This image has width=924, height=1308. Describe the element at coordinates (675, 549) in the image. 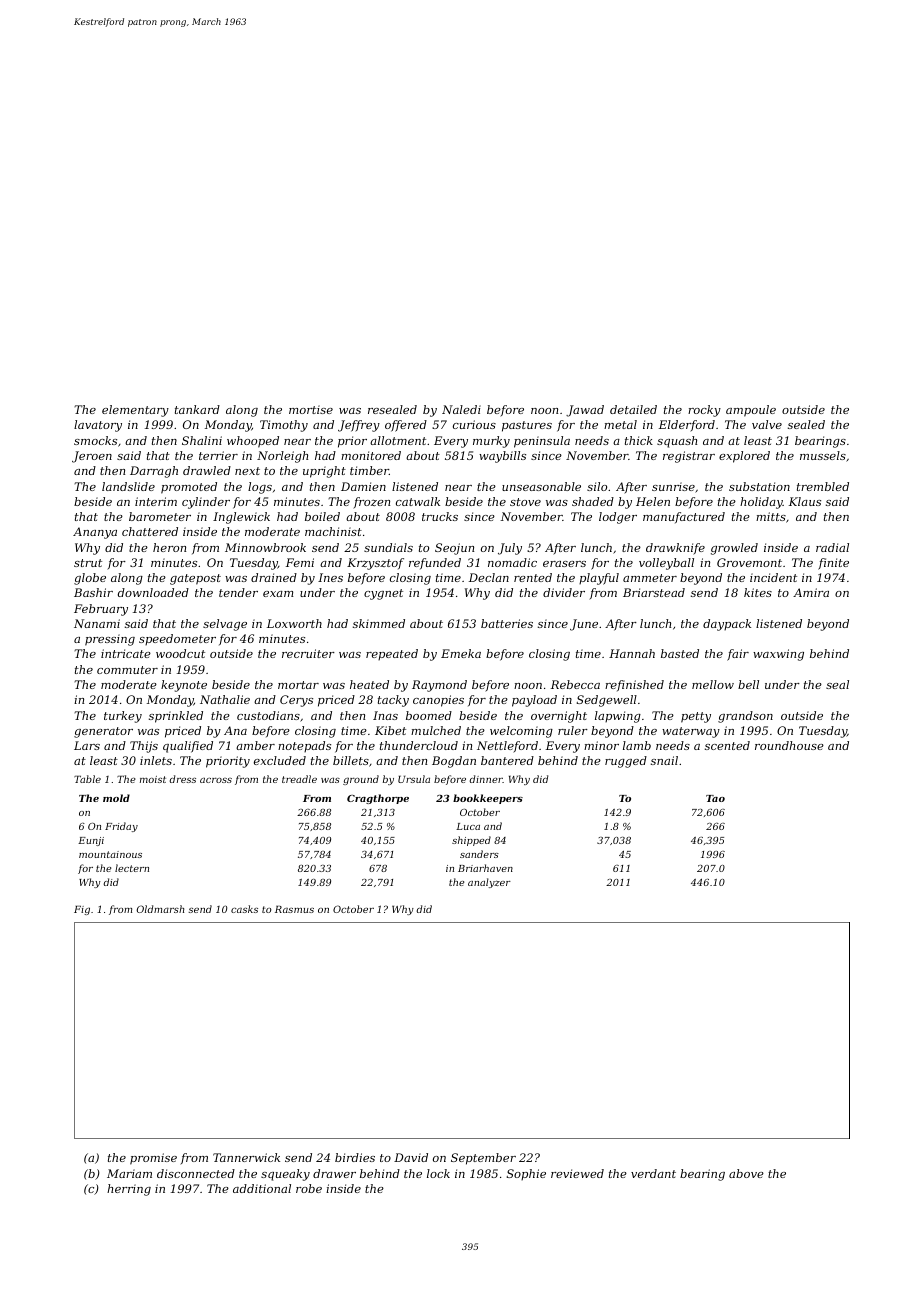

I see `drawknife` at that location.
